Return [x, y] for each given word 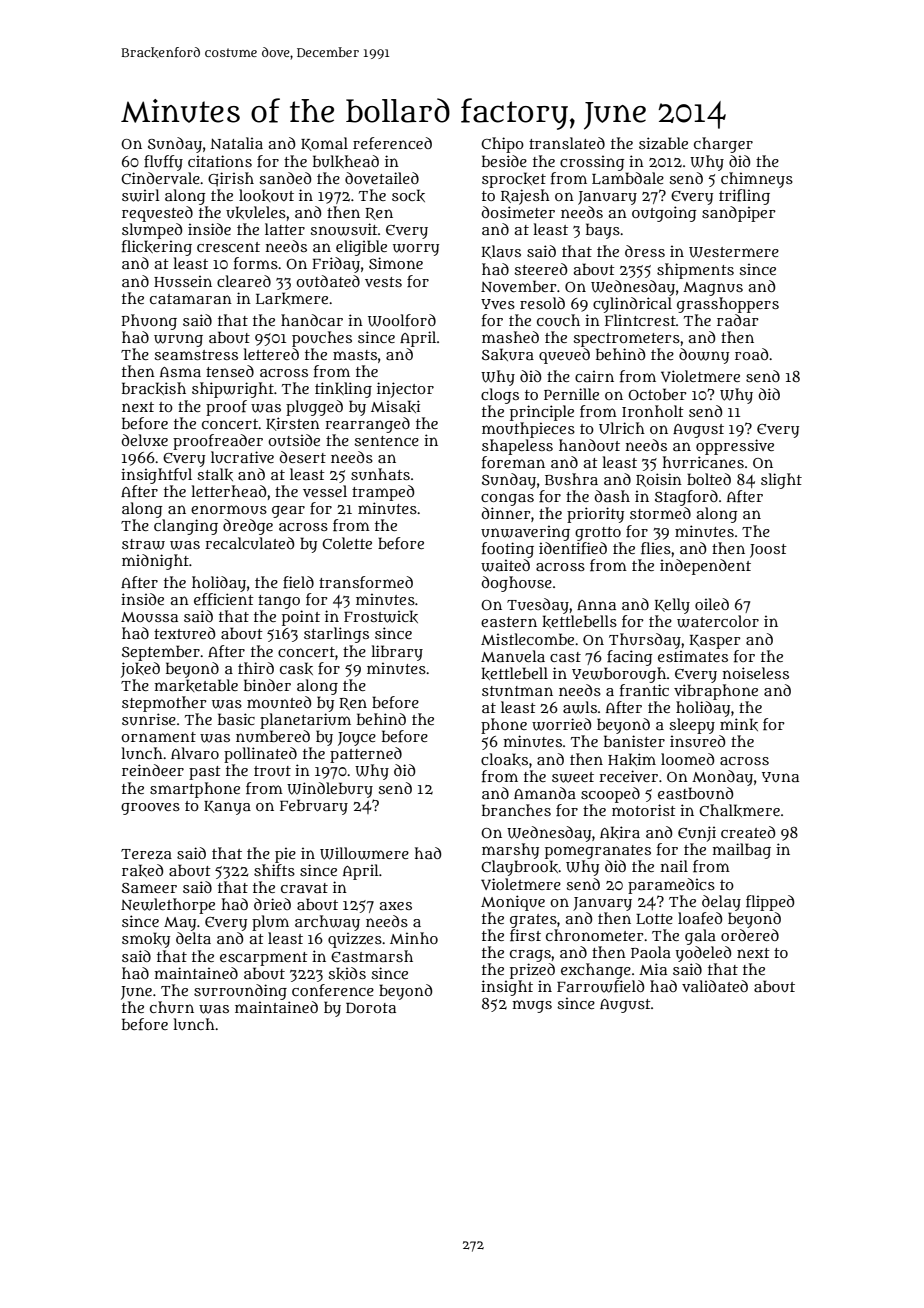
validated [715, 986]
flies [656, 548]
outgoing [664, 214]
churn [172, 1007]
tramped [383, 493]
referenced [392, 143]
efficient [224, 599]
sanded [285, 178]
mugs [532, 1006]
